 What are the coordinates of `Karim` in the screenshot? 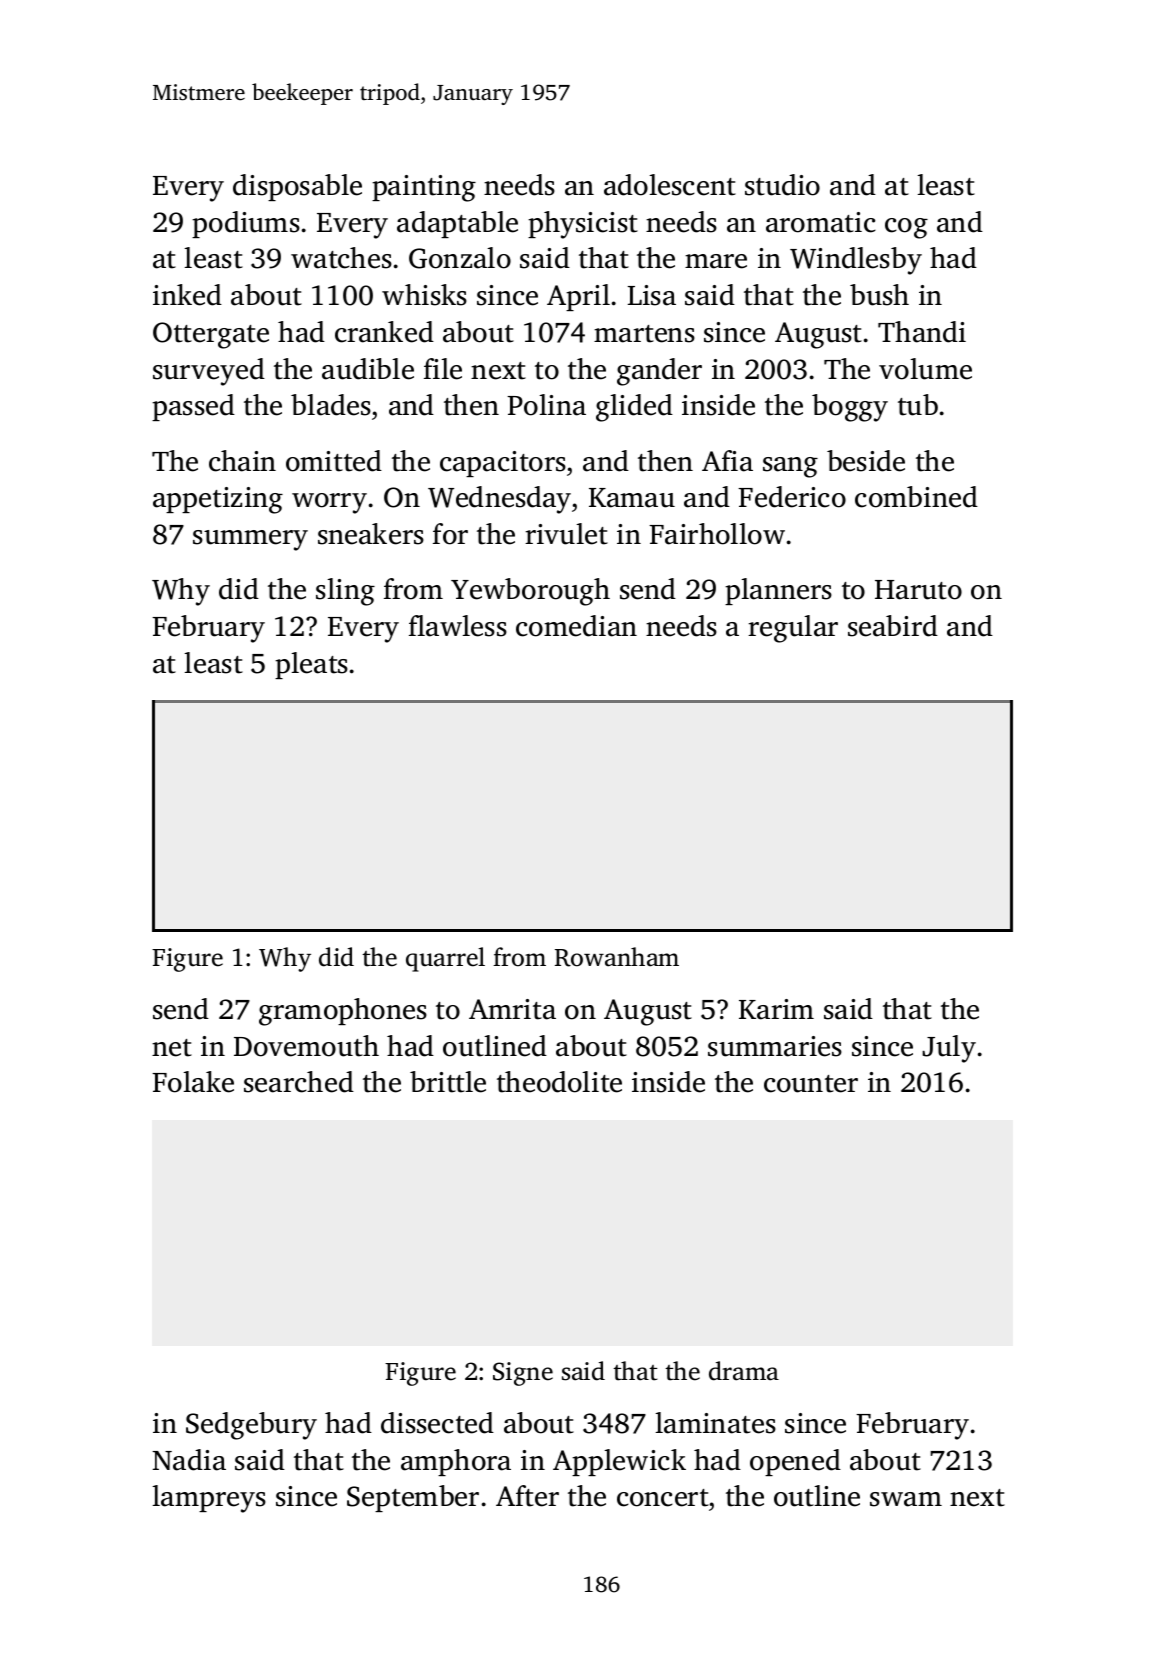 It's located at (776, 1009).
